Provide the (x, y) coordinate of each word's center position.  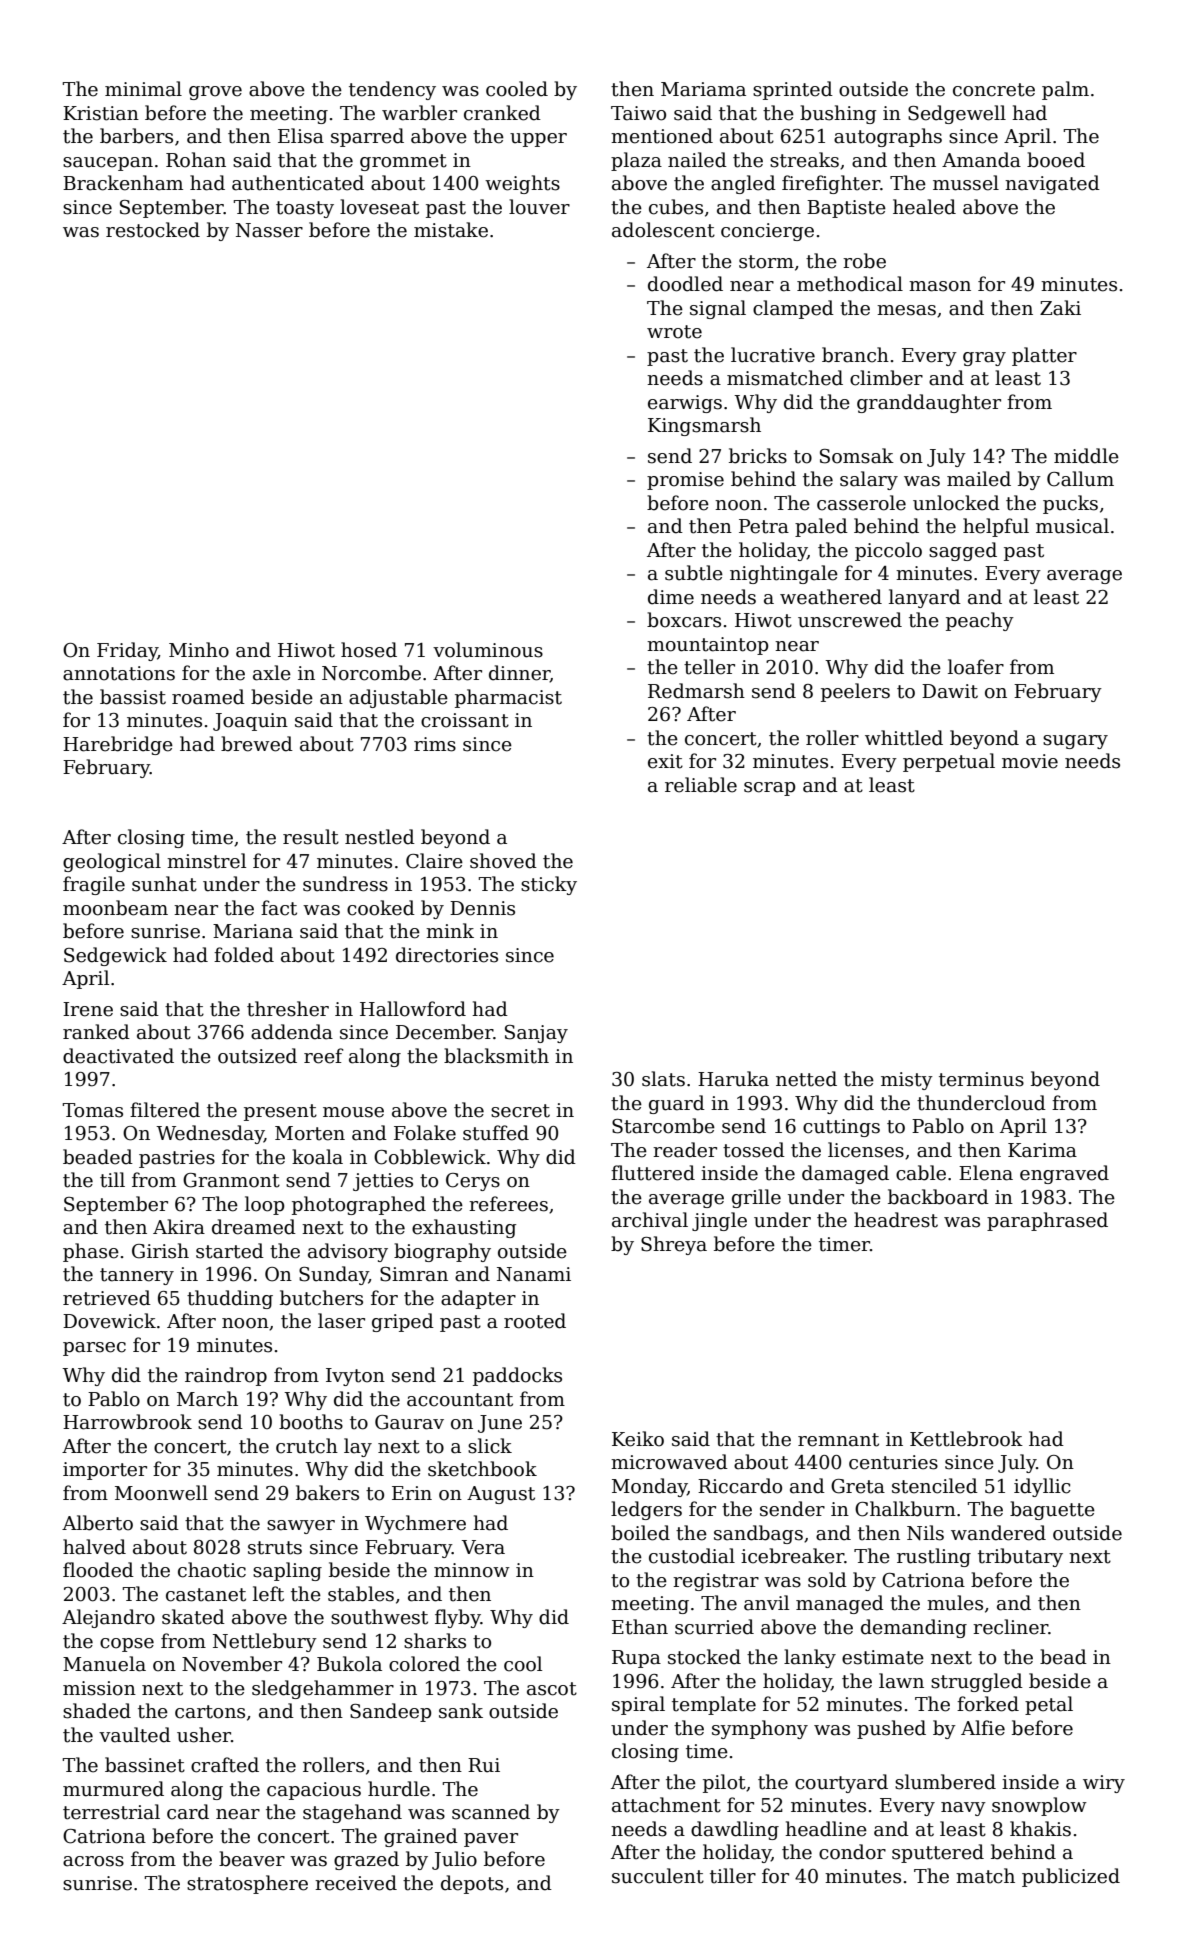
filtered (165, 1110)
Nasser (269, 230)
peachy (980, 621)
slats (663, 1079)
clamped (793, 309)
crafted (225, 1765)
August (501, 1495)
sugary (1075, 742)
